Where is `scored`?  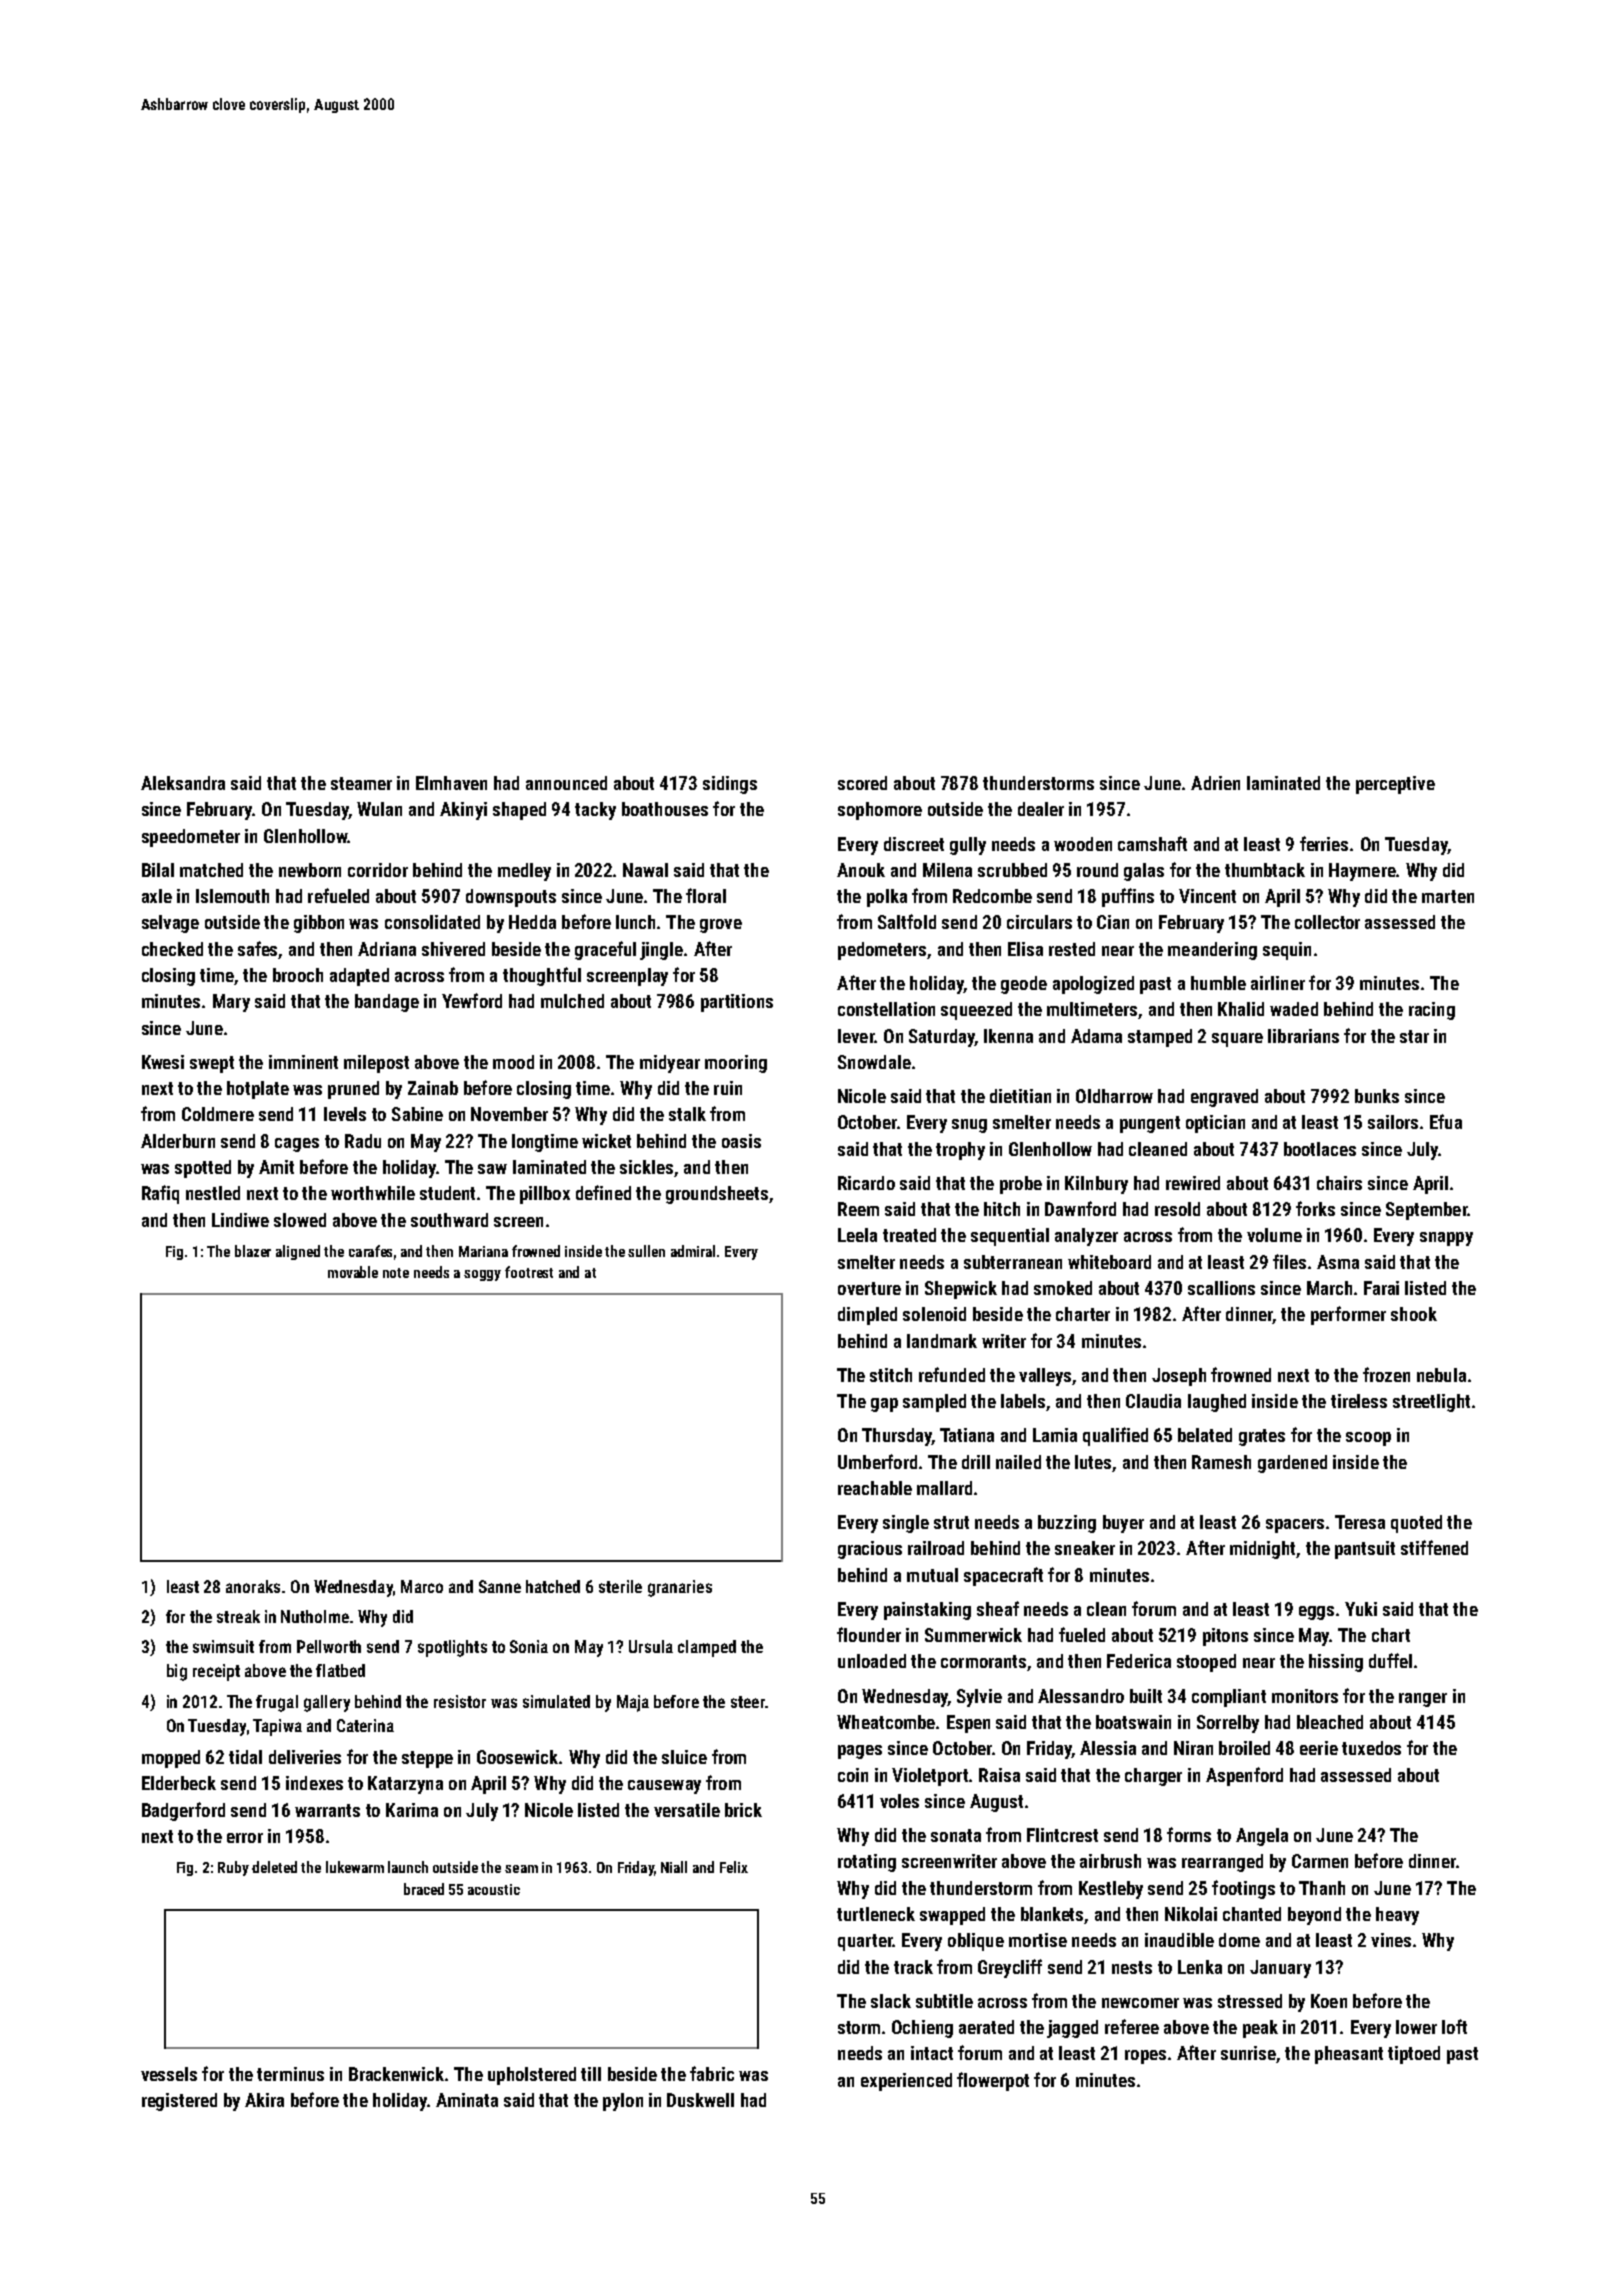 scored is located at coordinates (862, 783).
